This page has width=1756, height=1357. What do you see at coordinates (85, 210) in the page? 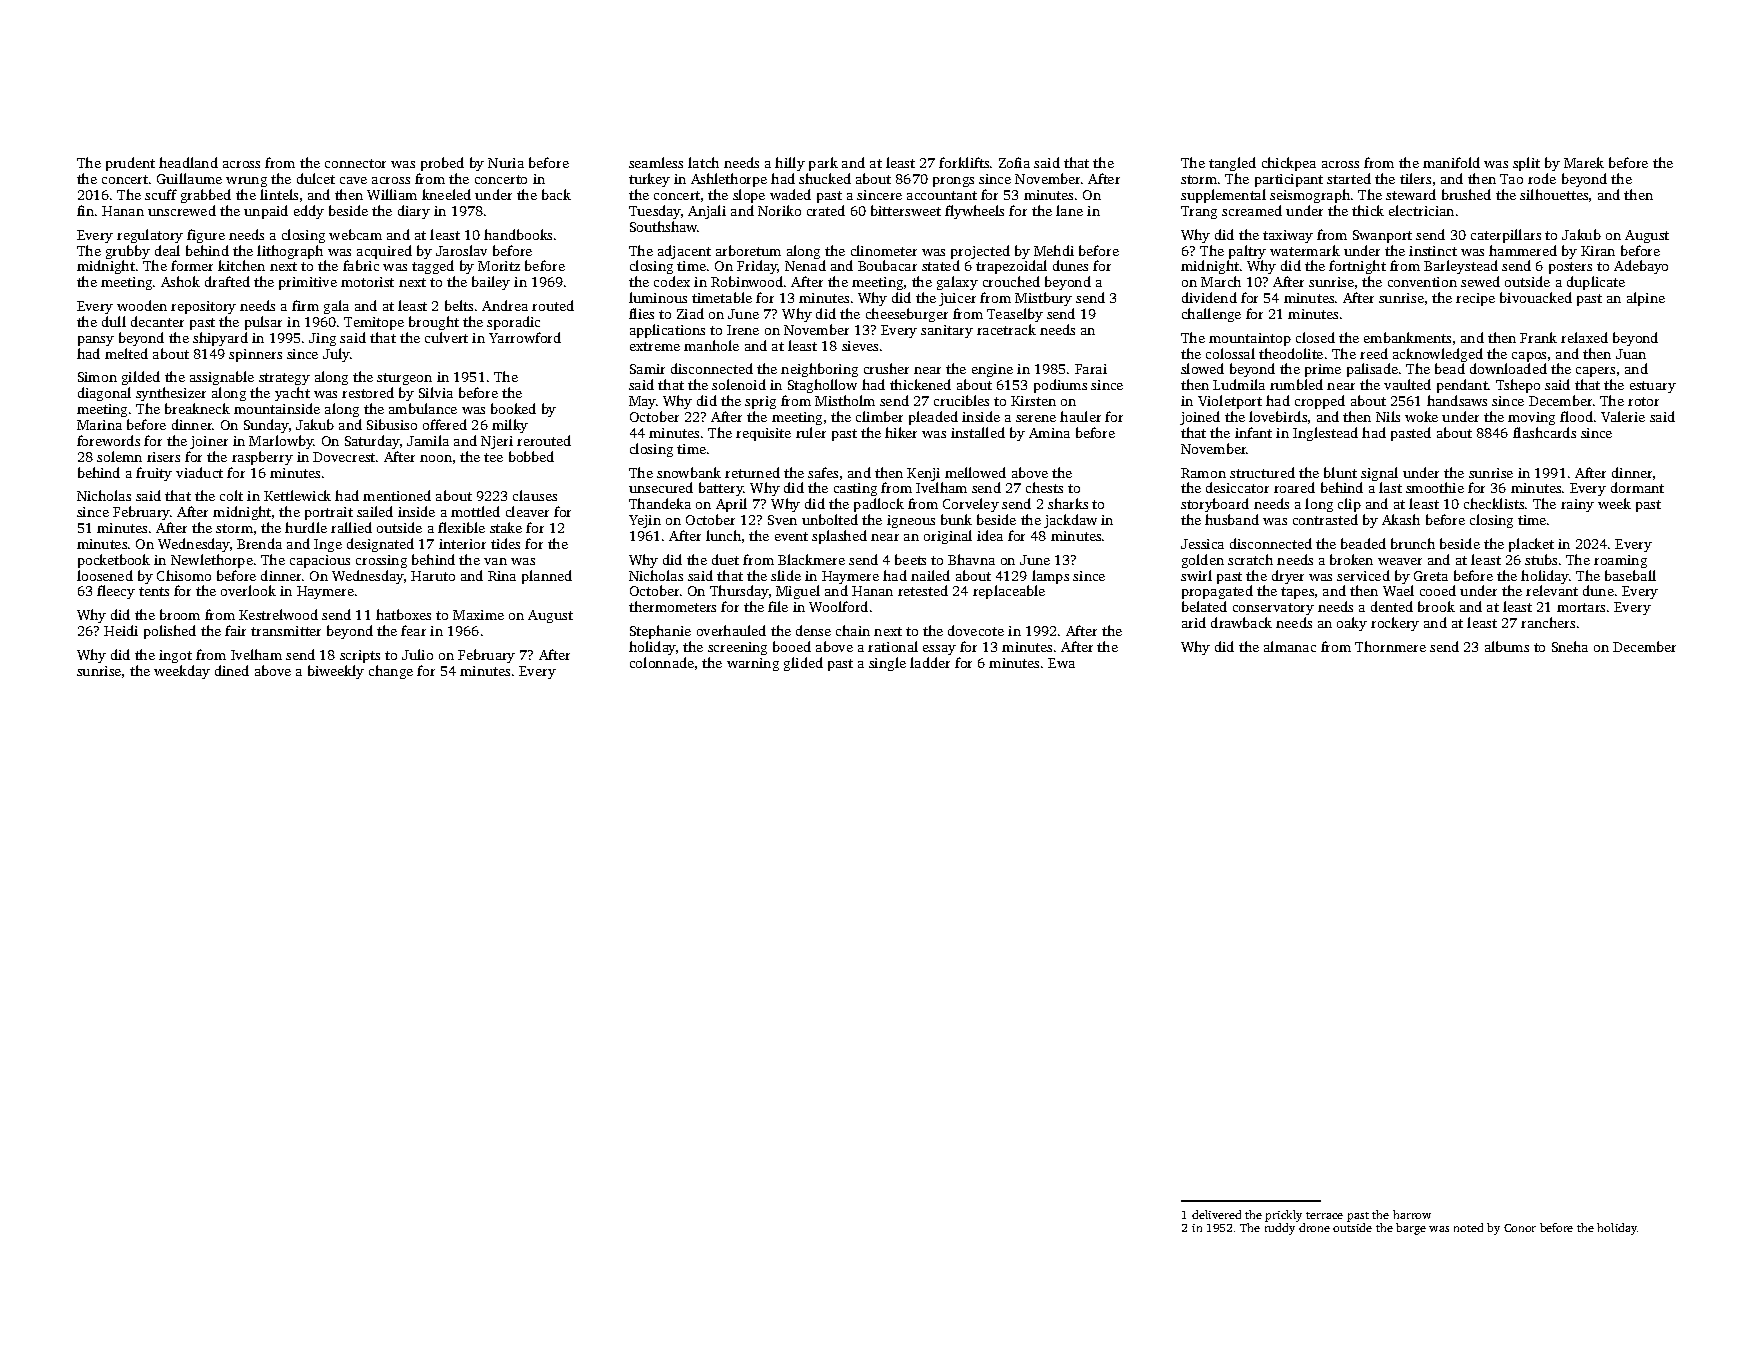
I see `fin` at bounding box center [85, 210].
